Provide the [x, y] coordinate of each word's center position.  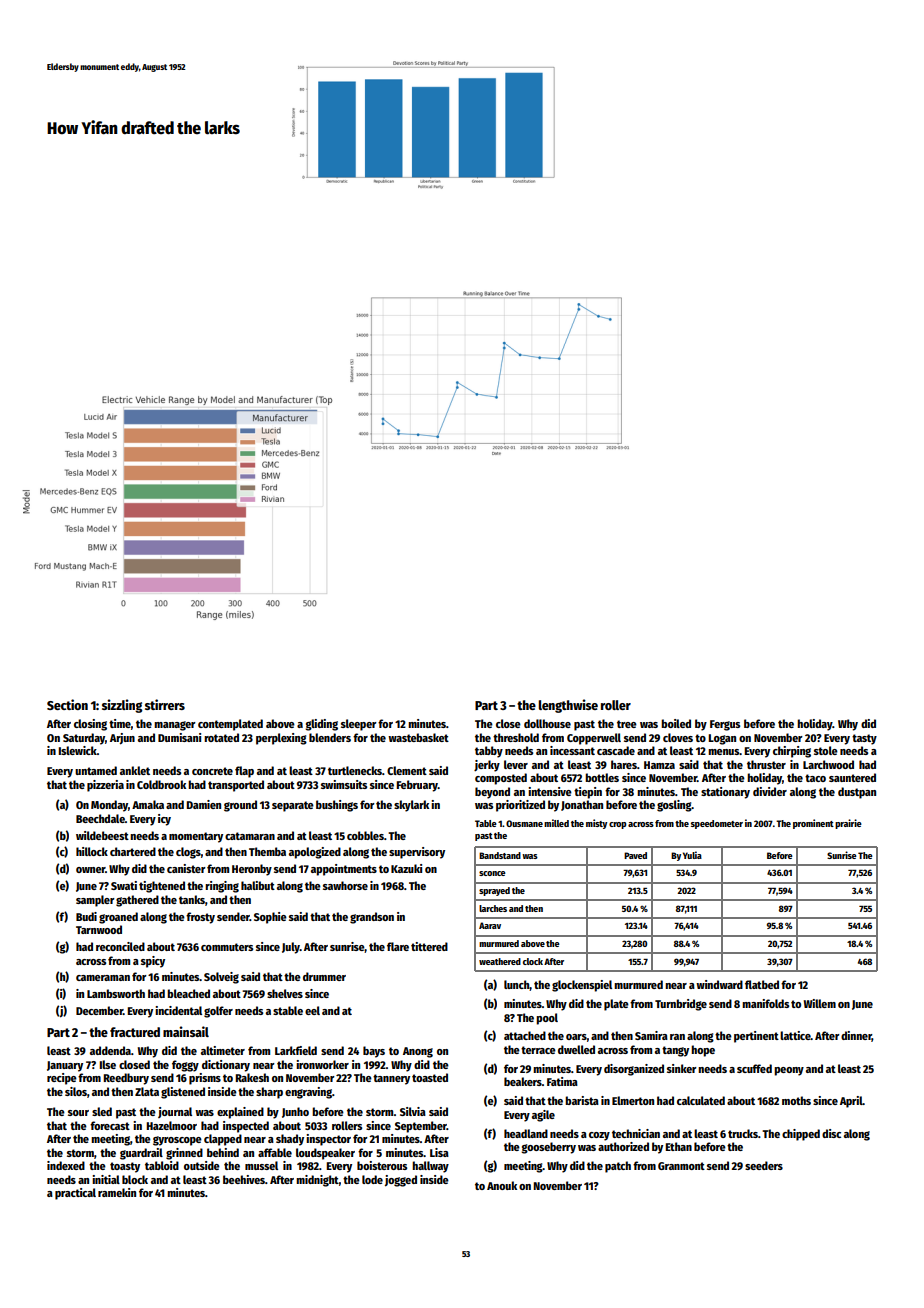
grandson [372, 918]
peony [789, 1071]
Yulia [692, 855]
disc [831, 1133]
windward [719, 984]
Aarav [490, 925]
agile [543, 1116]
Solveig [221, 978]
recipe [62, 1079]
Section [67, 704]
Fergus [725, 725]
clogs [188, 853]
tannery [391, 1079]
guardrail [141, 1154]
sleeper [359, 725]
